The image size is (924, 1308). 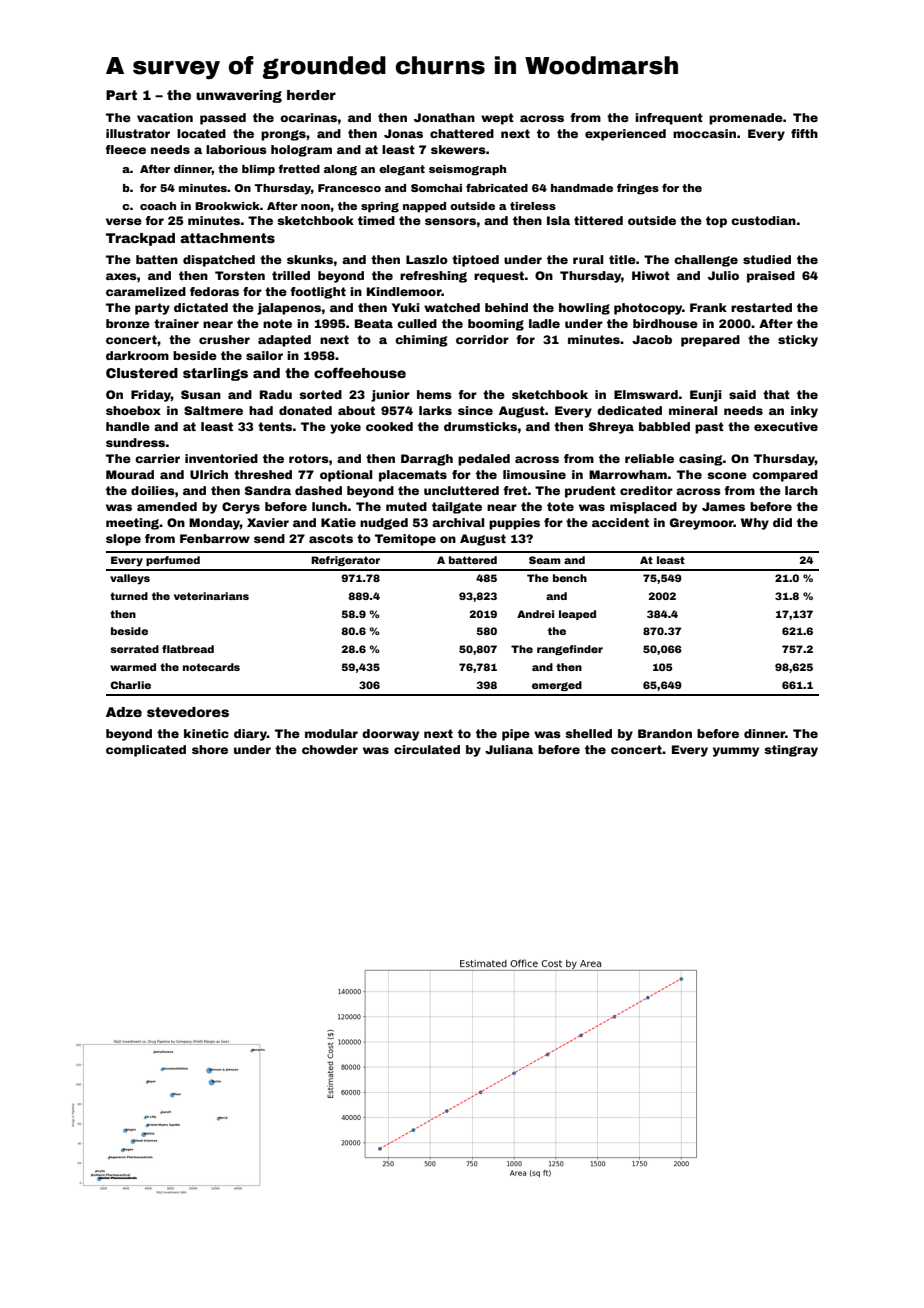 I want to click on shelled, so click(x=588, y=733).
